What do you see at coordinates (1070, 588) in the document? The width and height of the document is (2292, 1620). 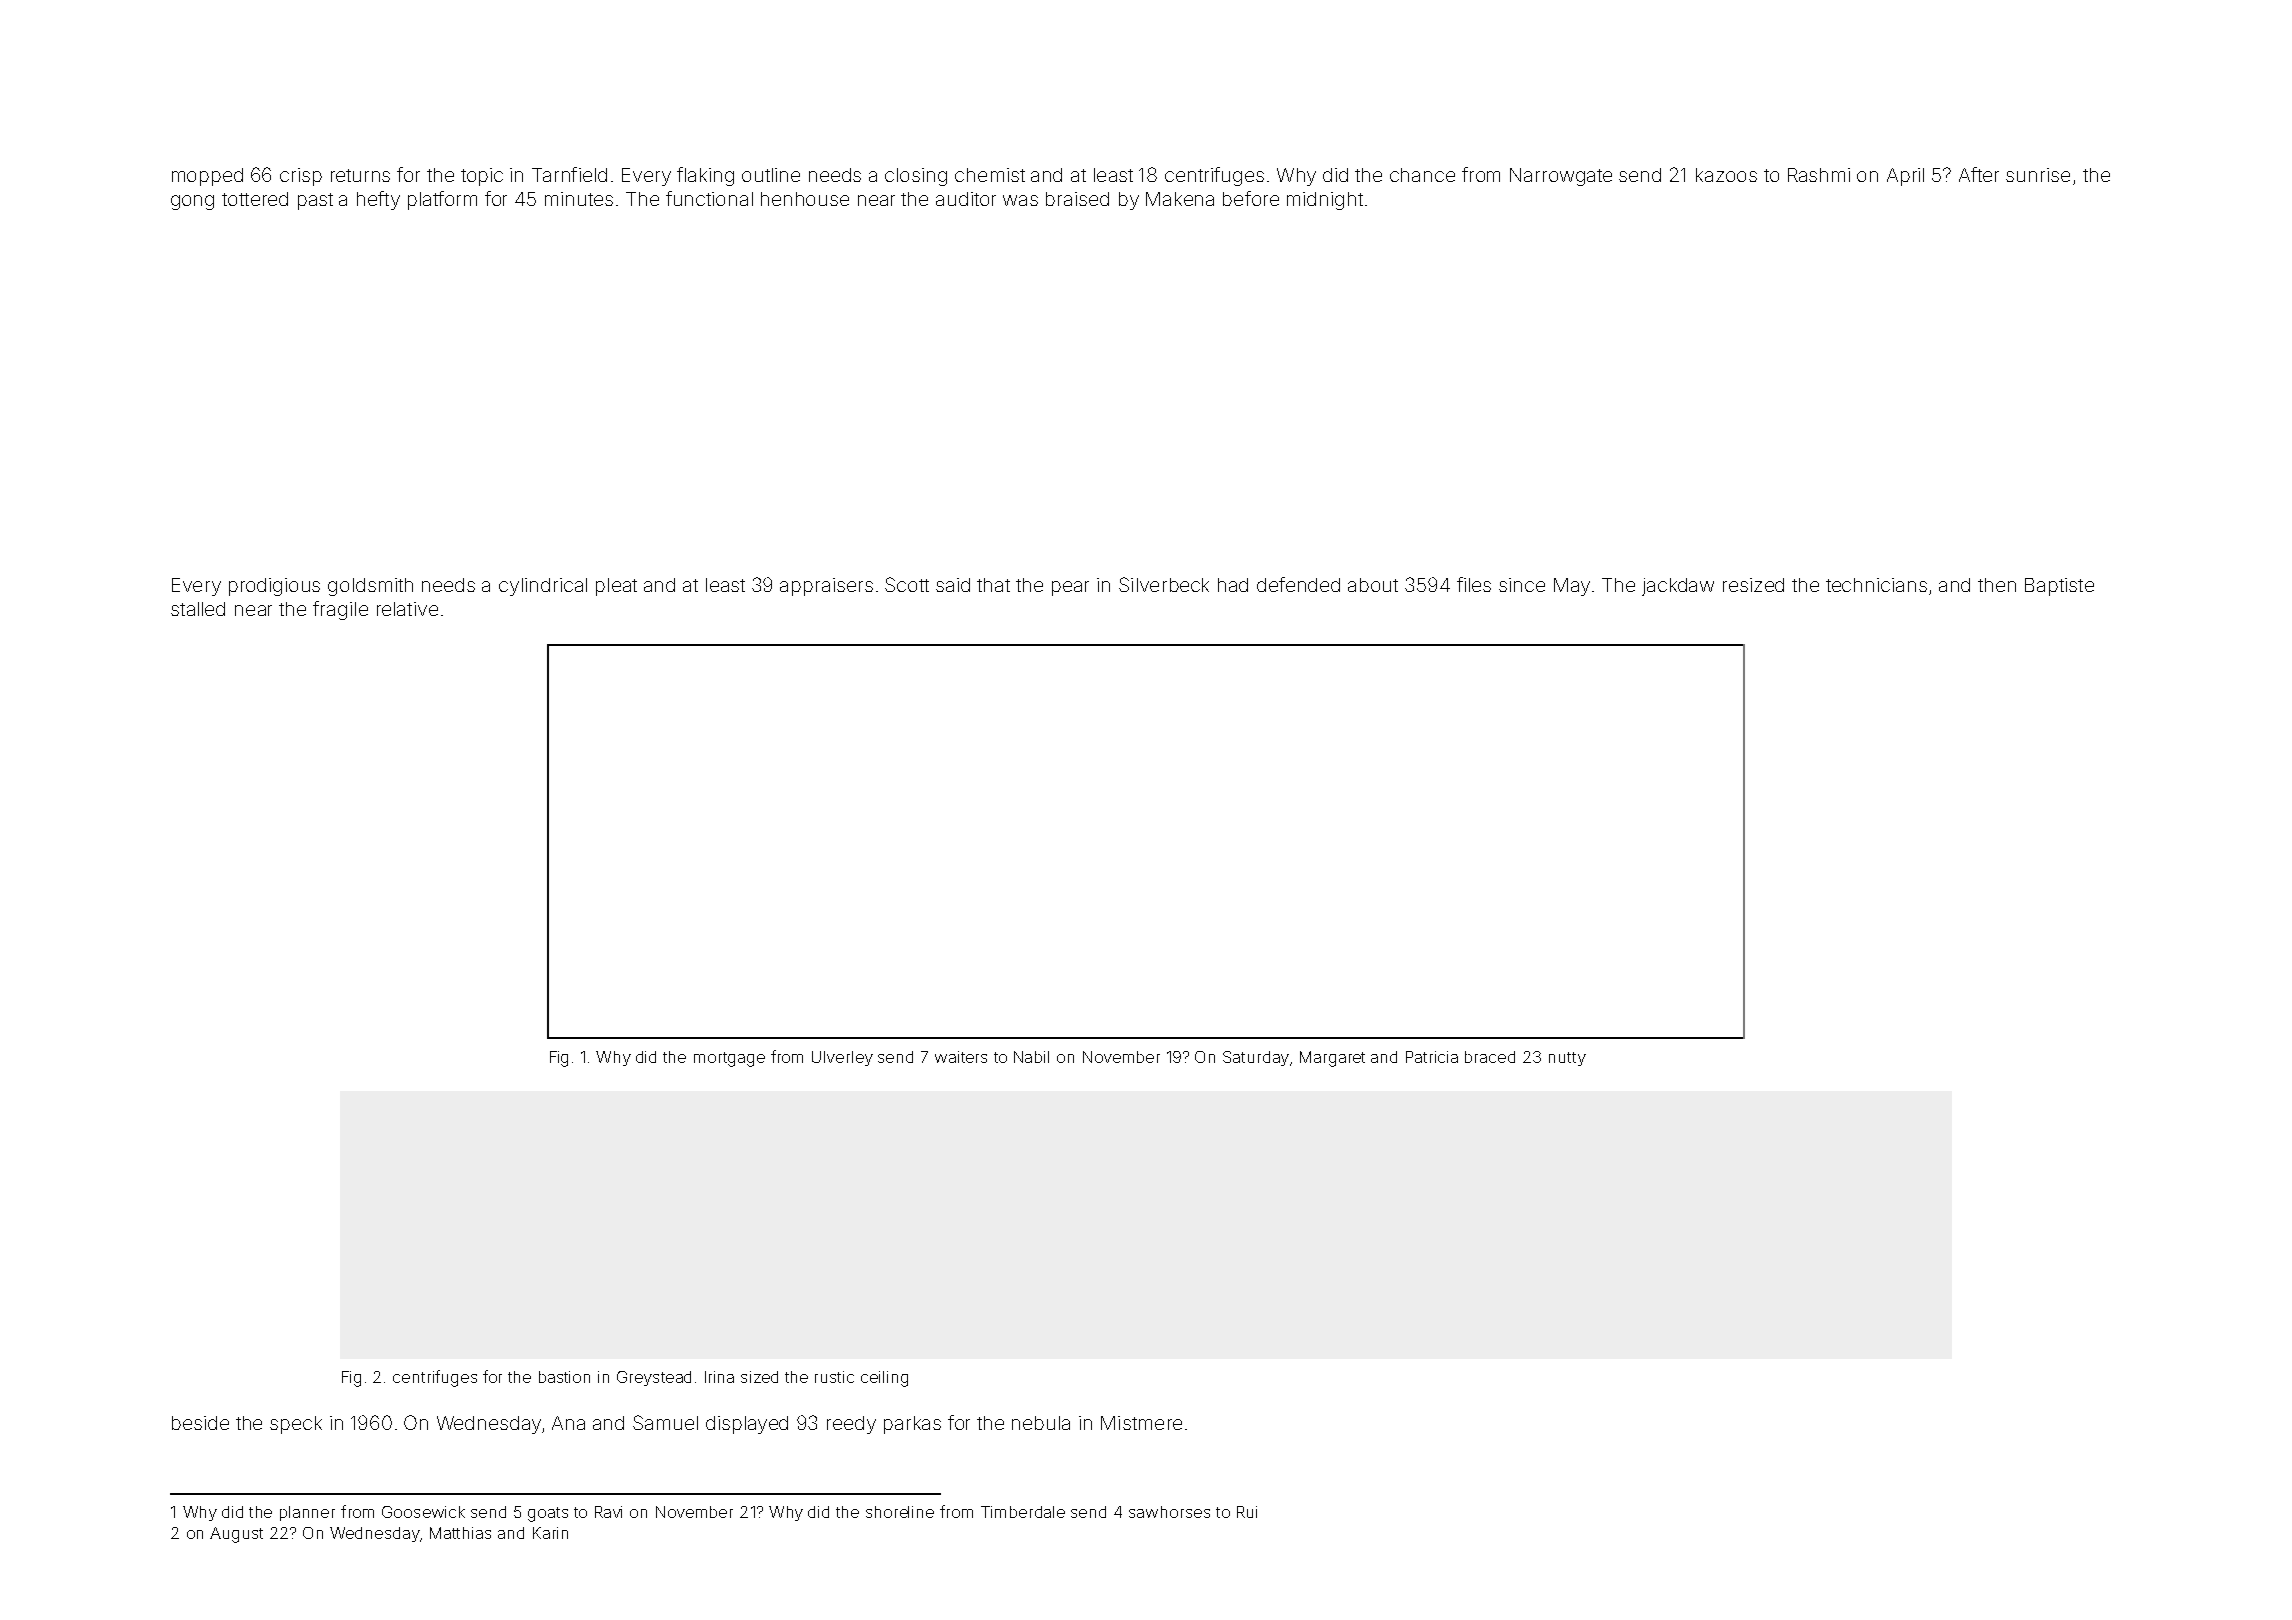 I see `pear` at bounding box center [1070, 588].
